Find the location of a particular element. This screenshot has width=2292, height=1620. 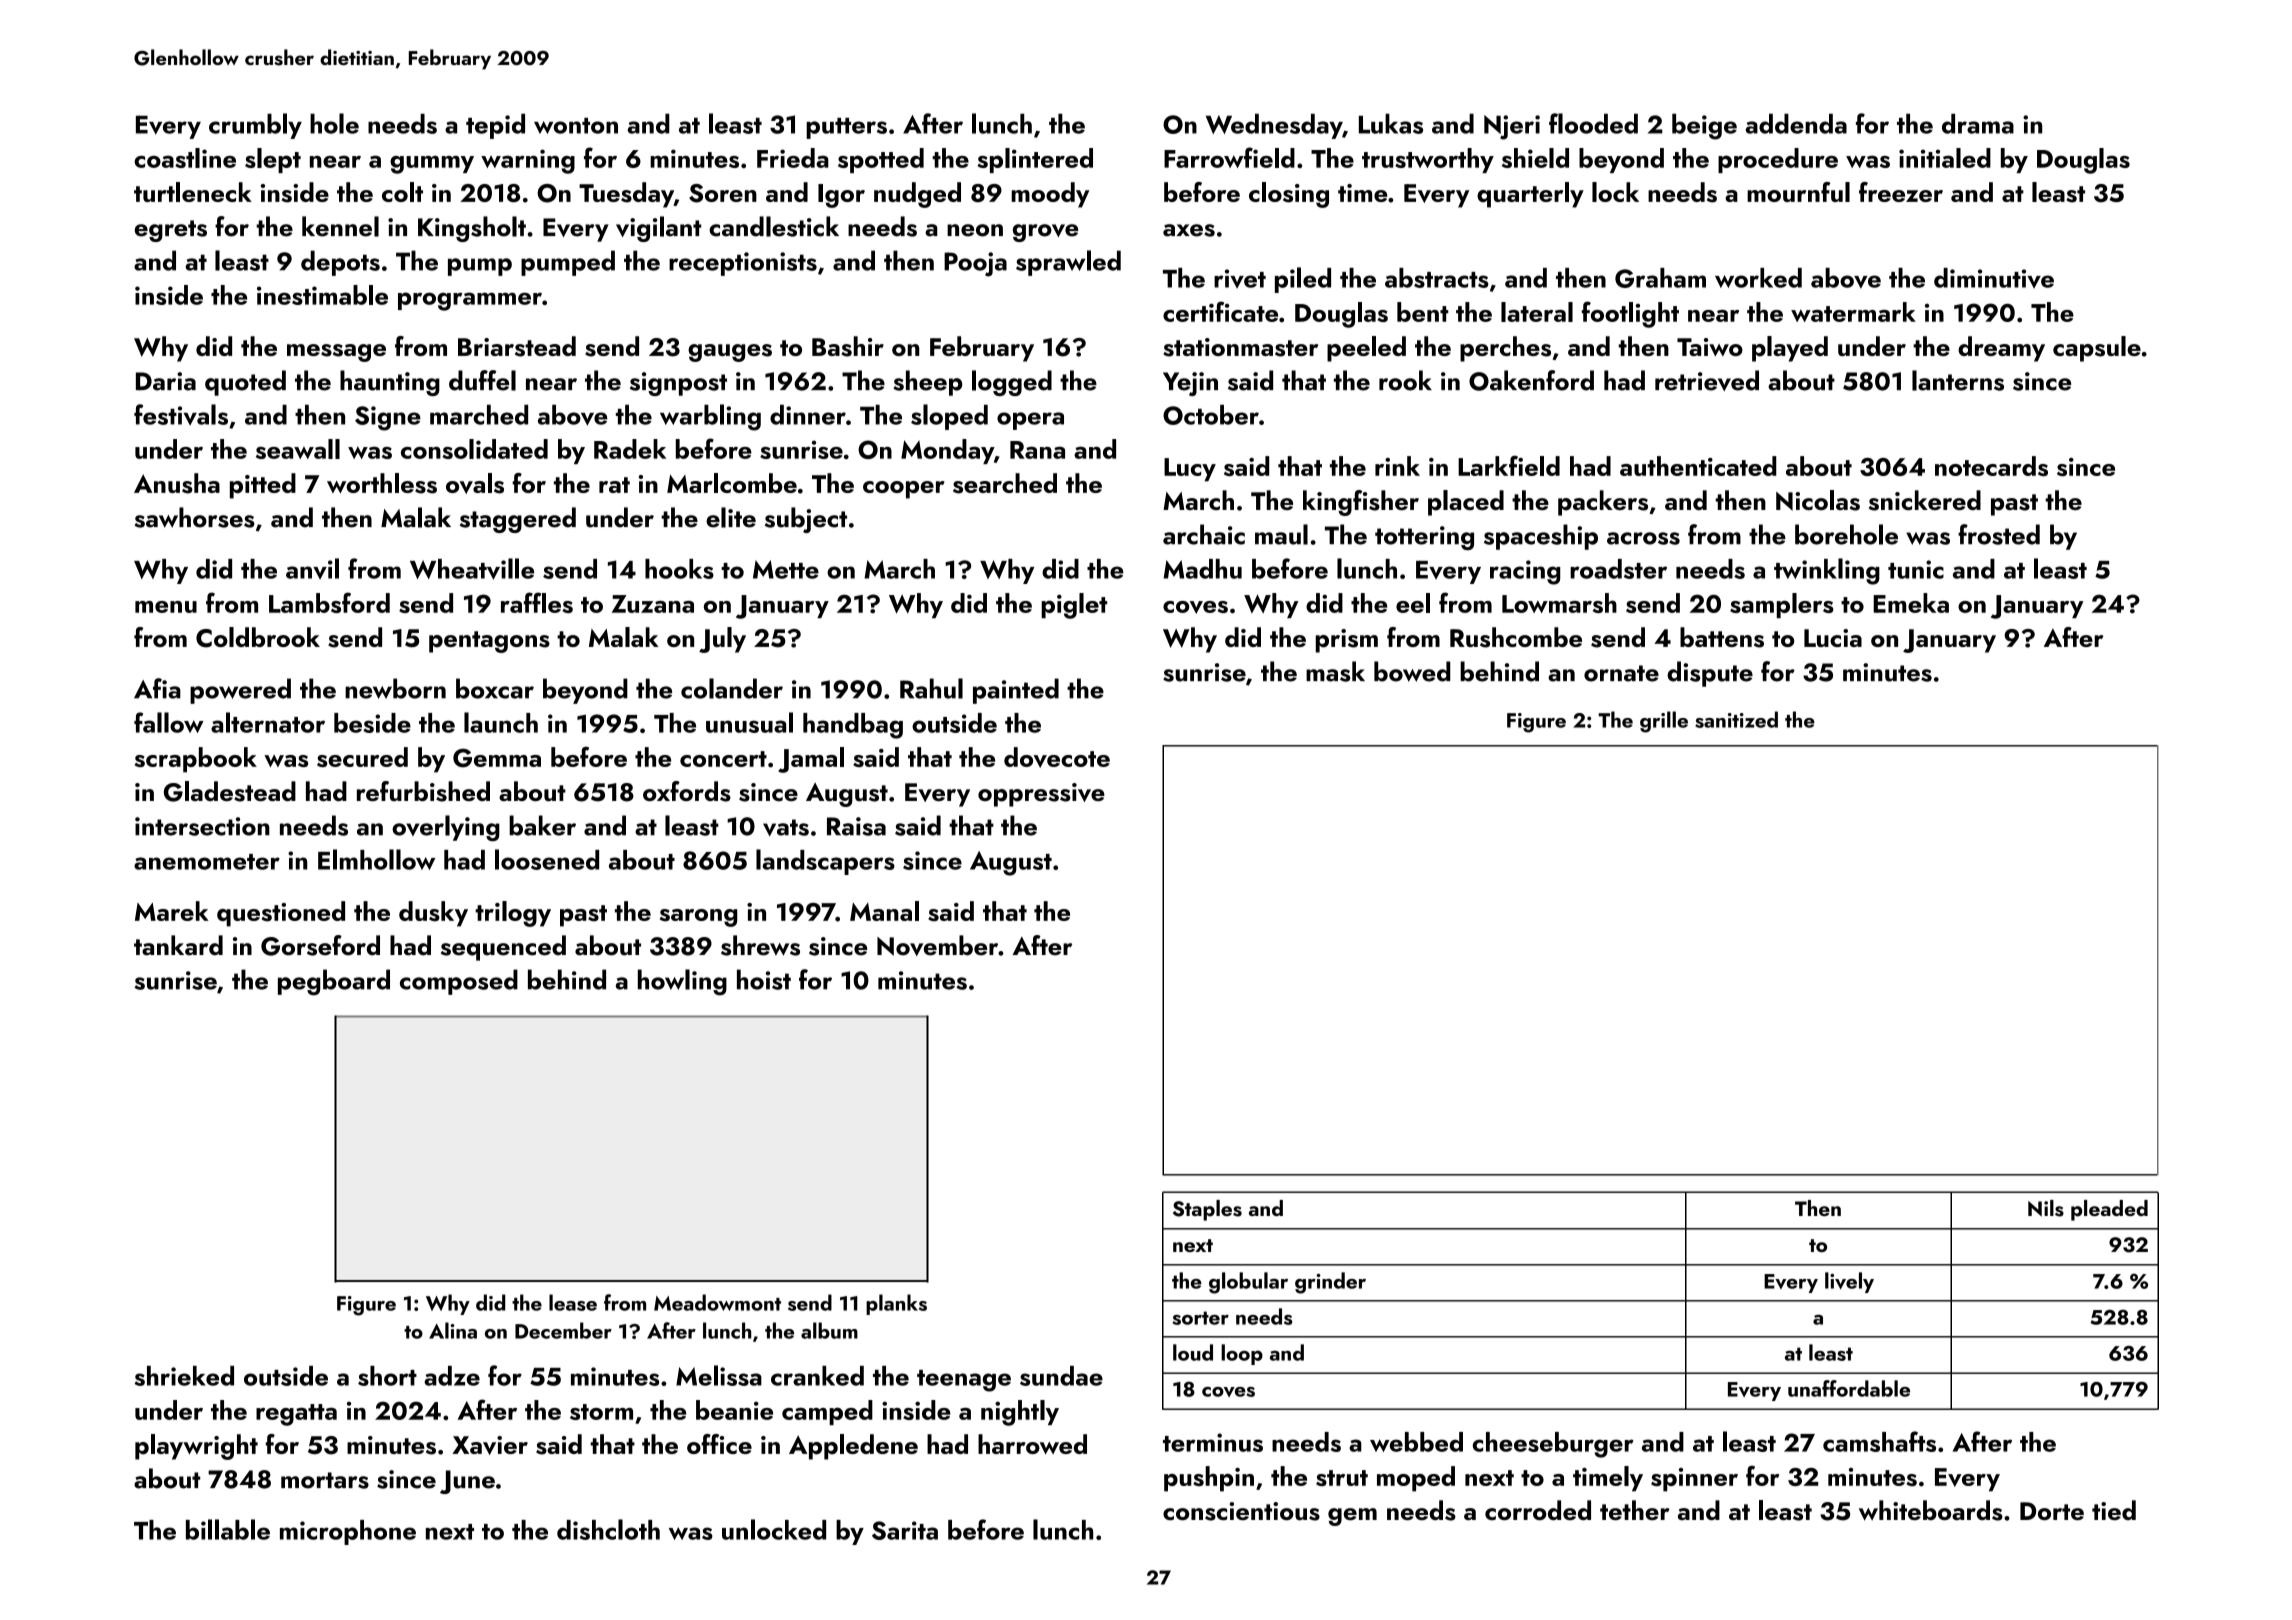

pegboard is located at coordinates (334, 982).
